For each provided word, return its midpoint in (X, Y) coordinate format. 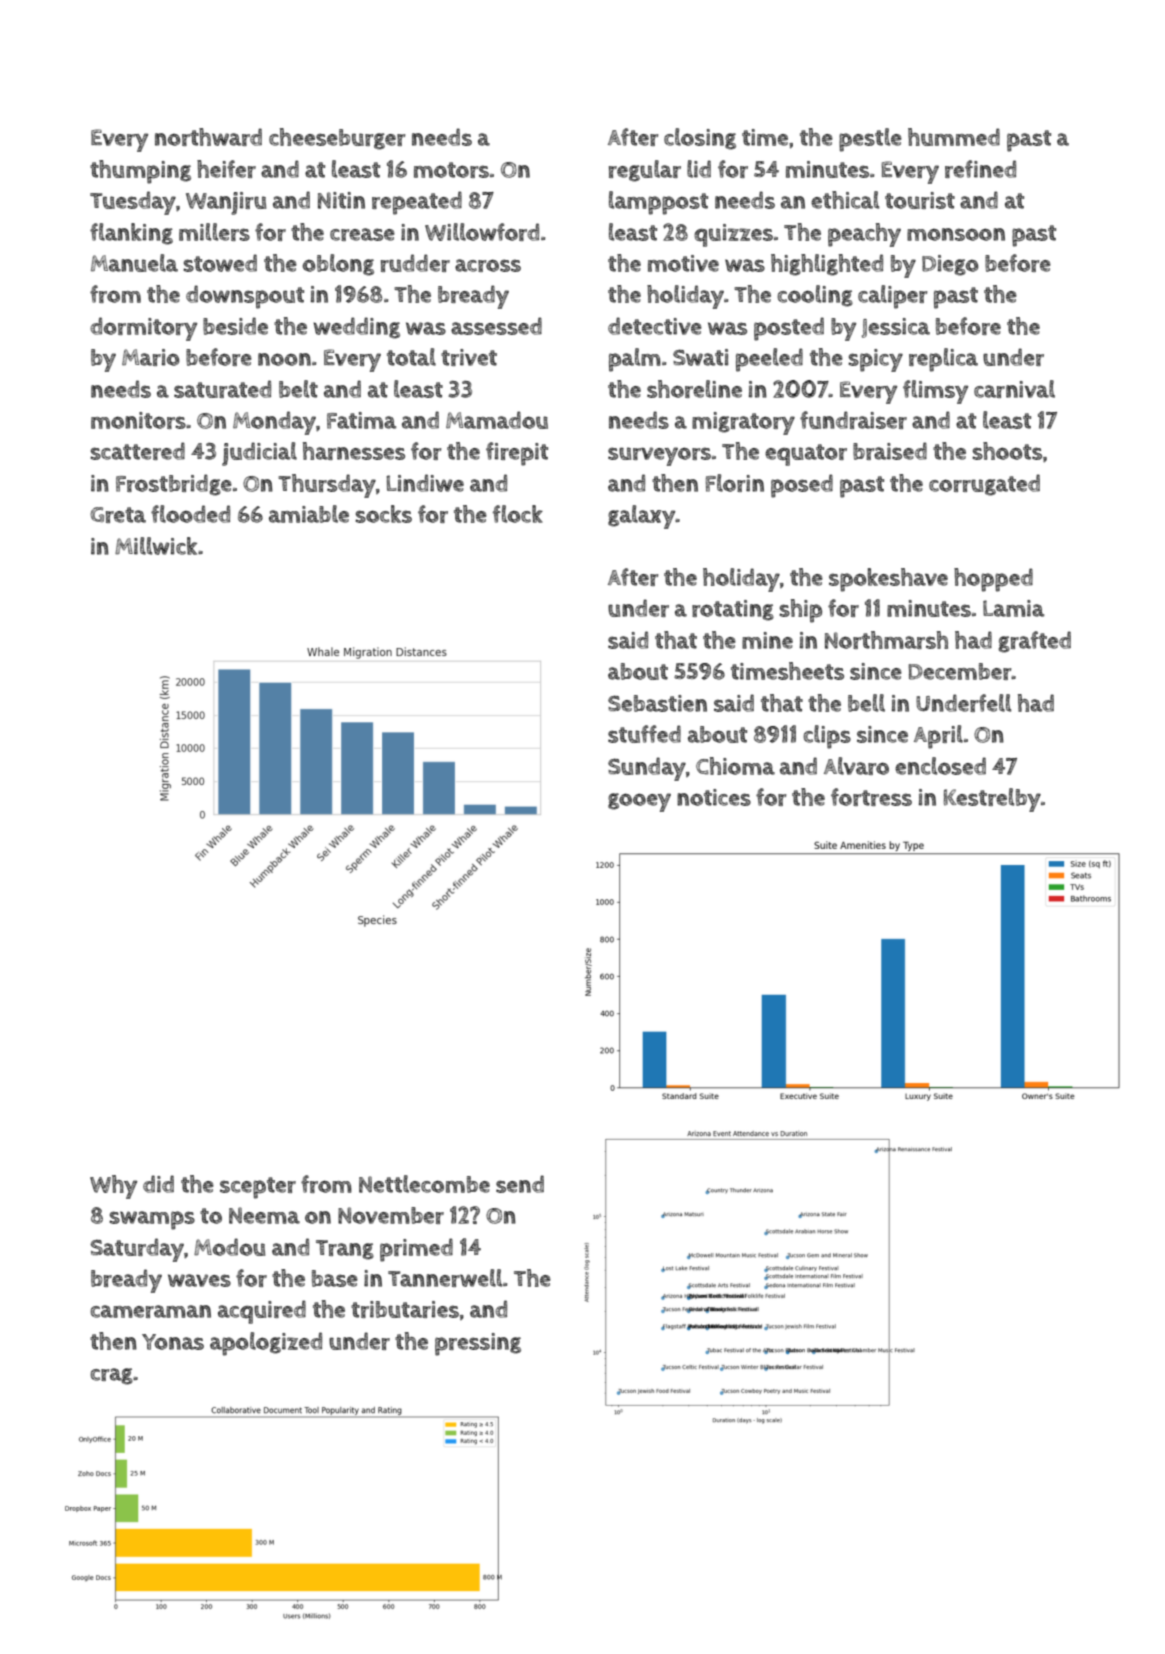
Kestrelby (992, 800)
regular (645, 171)
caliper (892, 297)
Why (113, 1187)
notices (714, 797)
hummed (954, 137)
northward (208, 137)
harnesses (354, 451)
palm (635, 360)
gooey (639, 802)
